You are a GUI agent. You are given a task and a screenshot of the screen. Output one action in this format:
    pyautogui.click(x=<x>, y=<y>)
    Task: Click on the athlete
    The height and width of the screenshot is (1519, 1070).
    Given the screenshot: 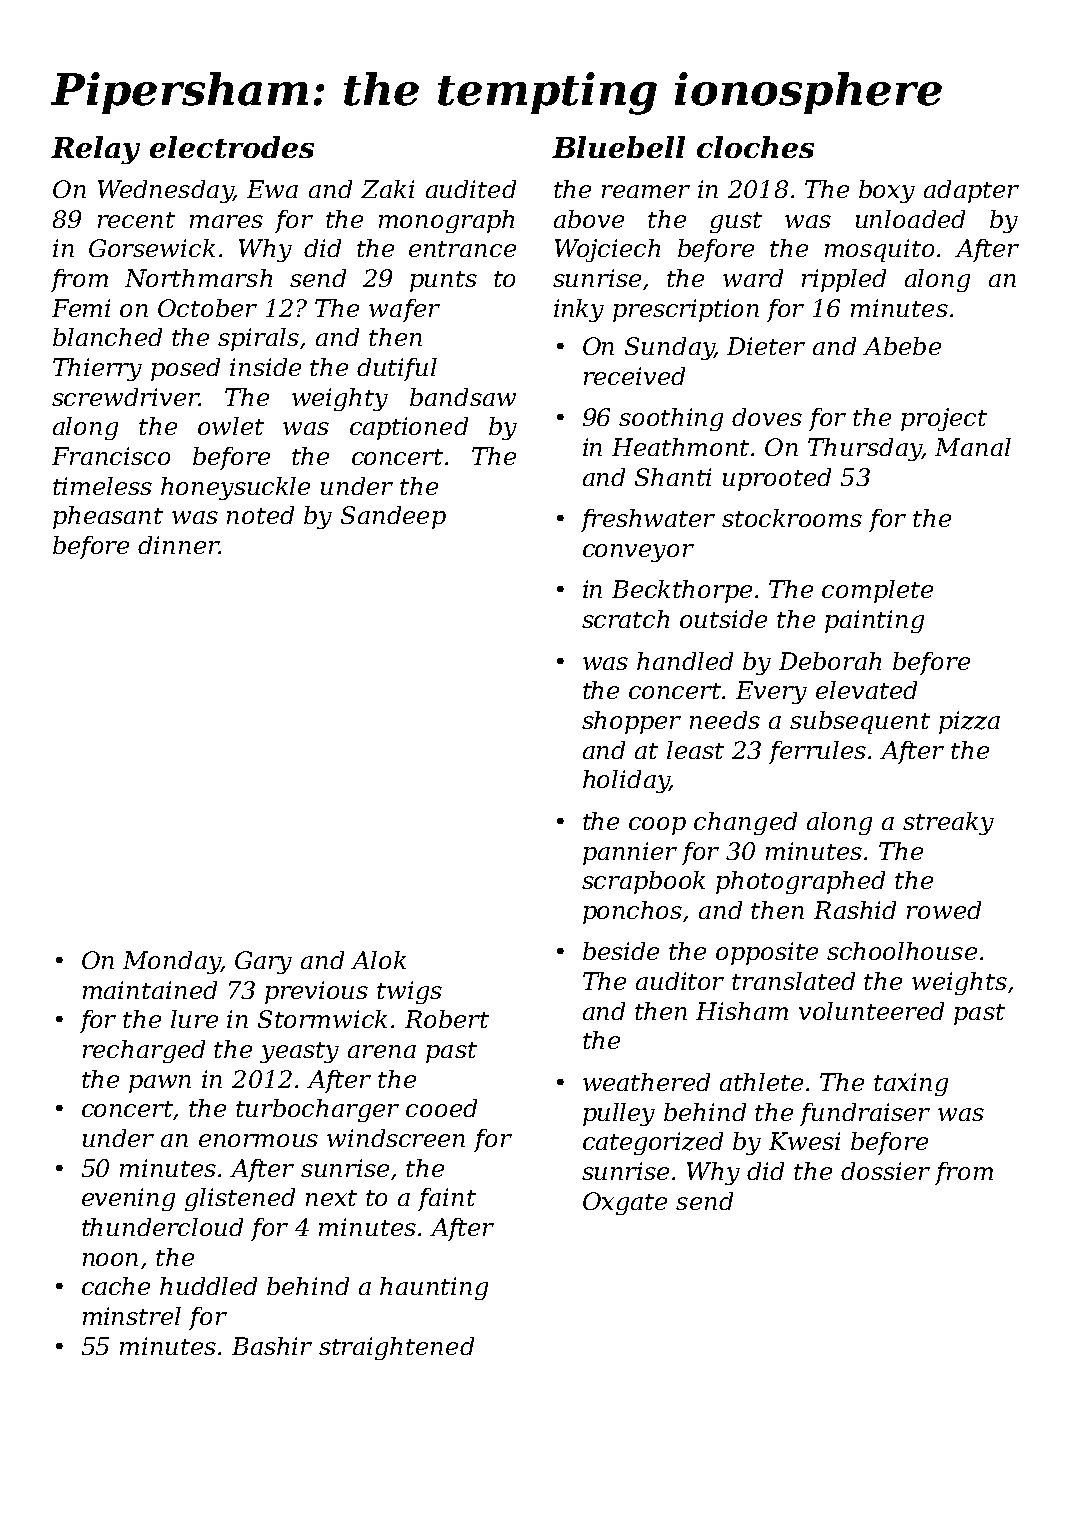 What is the action you would take?
    pyautogui.click(x=761, y=1082)
